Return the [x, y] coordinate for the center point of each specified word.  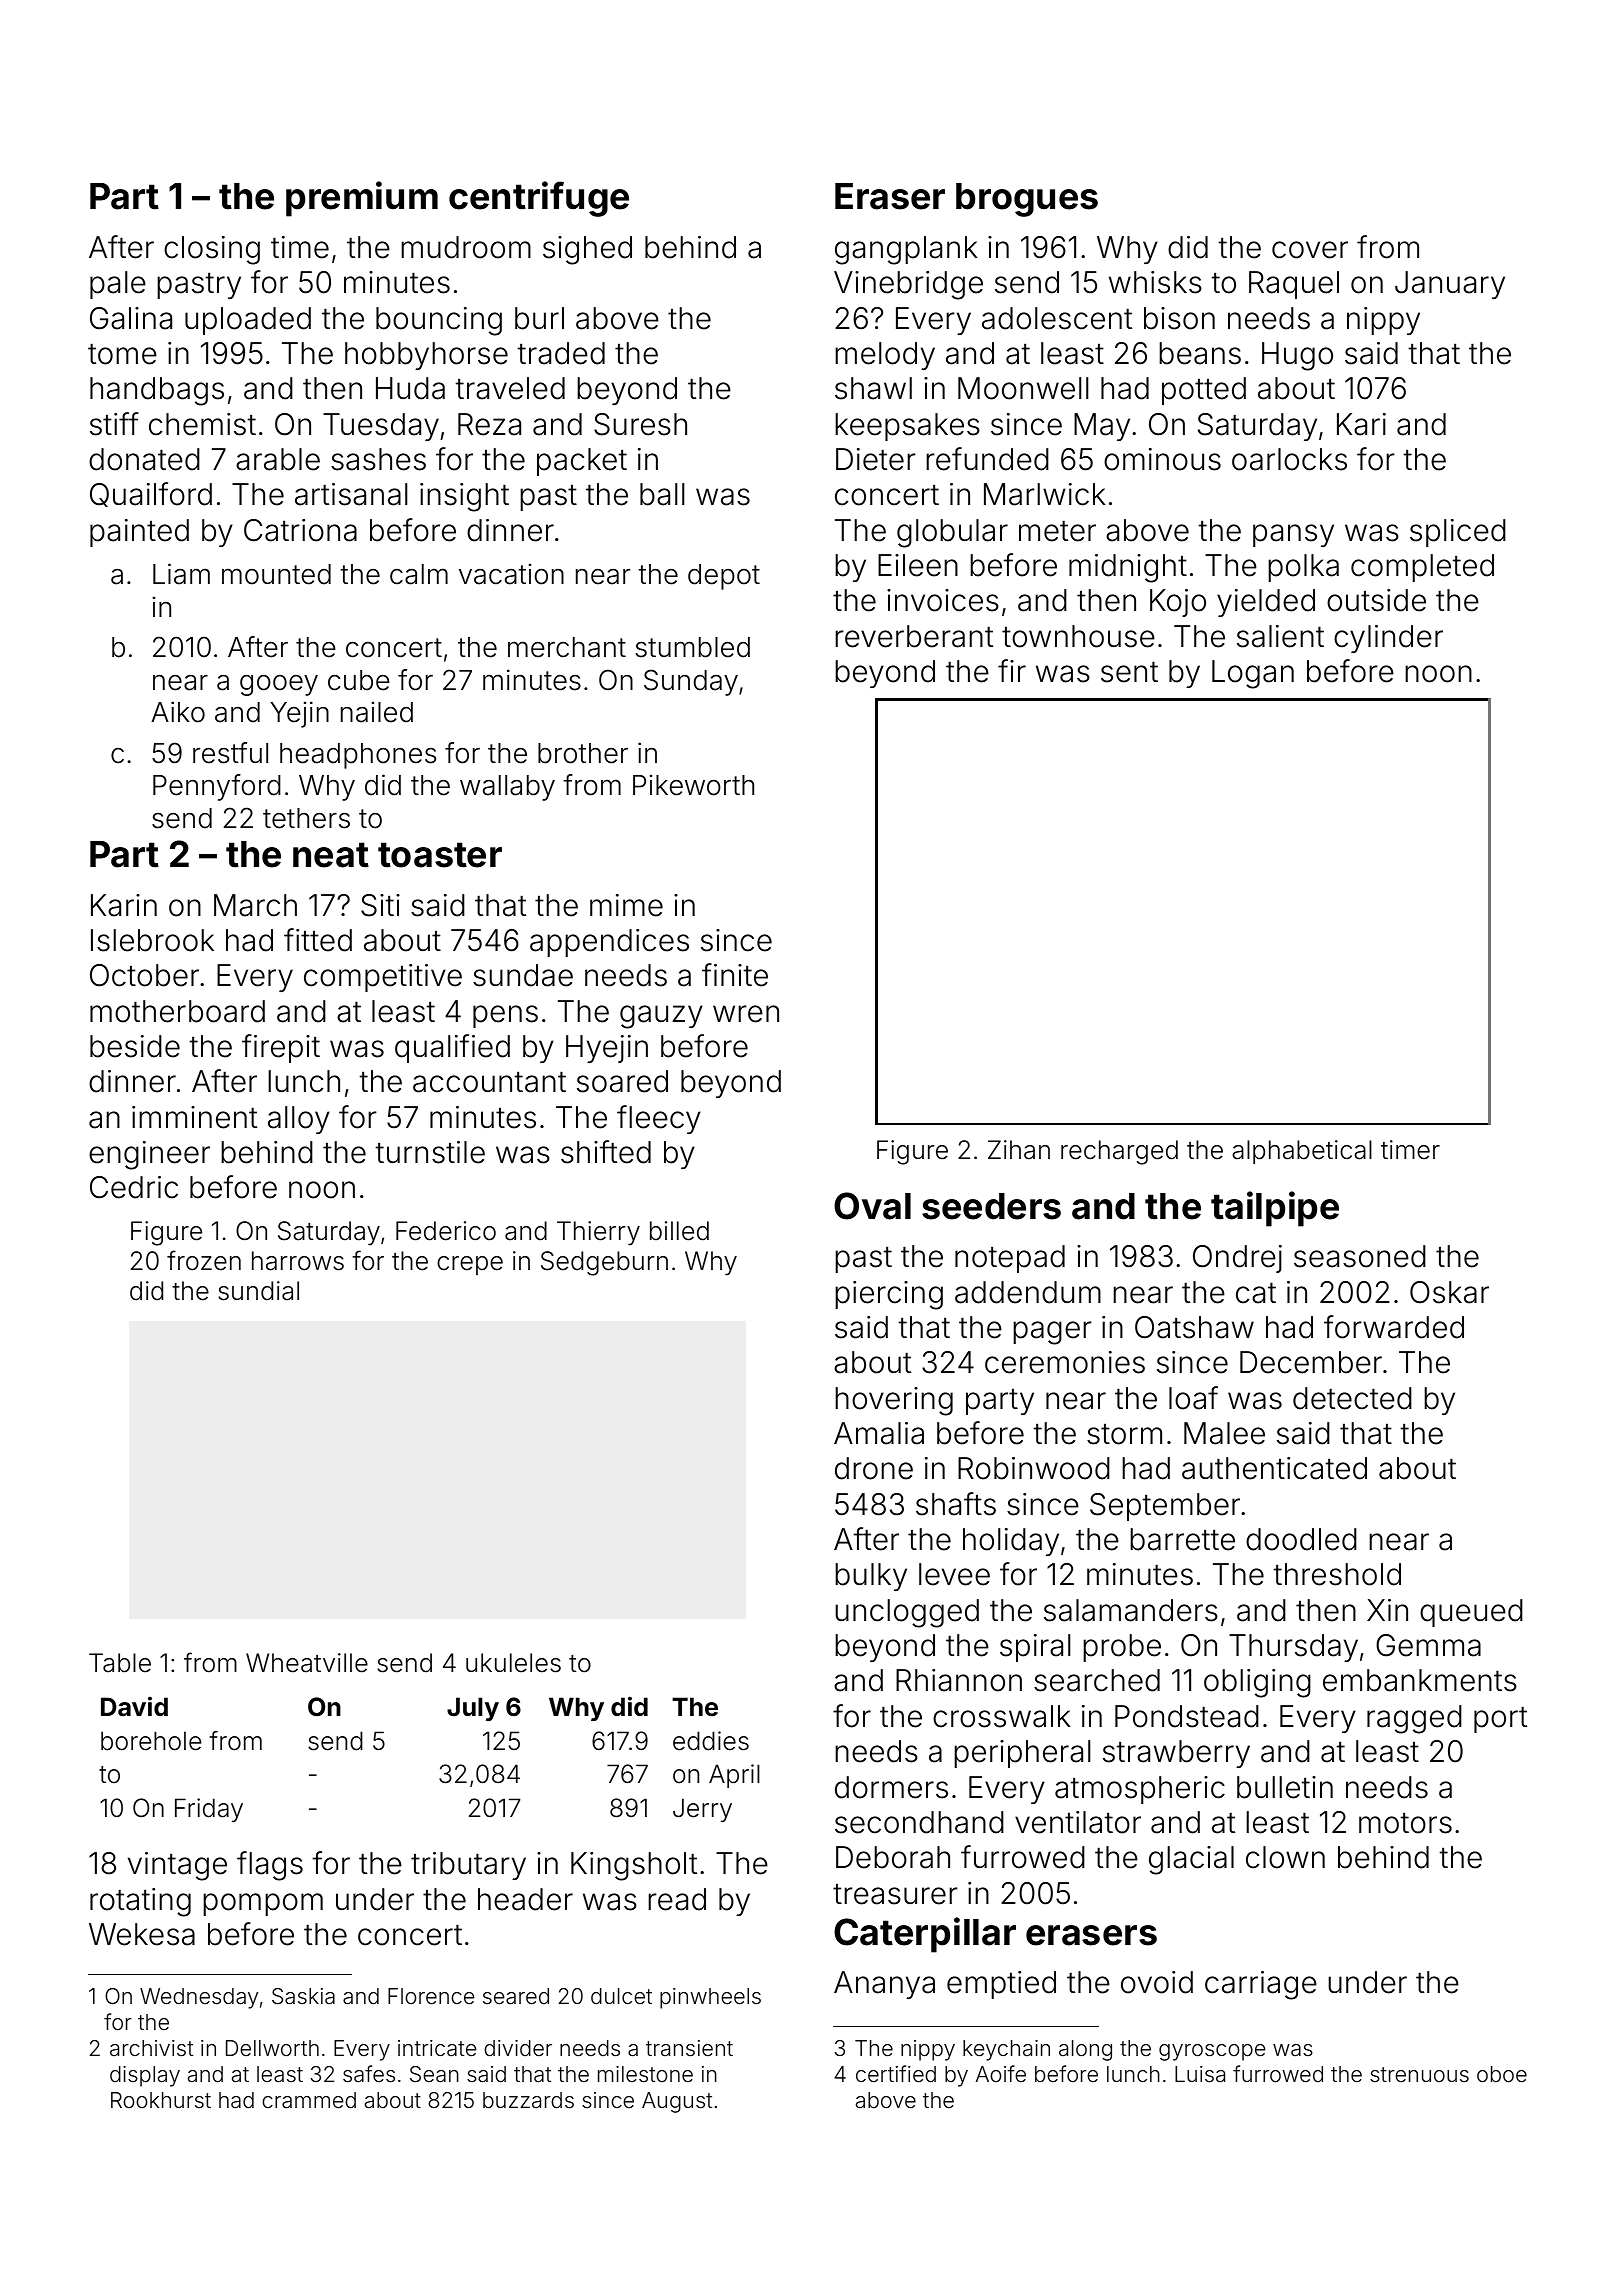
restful [230, 753]
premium [362, 199]
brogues [1027, 200]
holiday [1011, 1542]
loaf [1193, 1398]
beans [1200, 353]
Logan [1253, 674]
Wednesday [199, 1998]
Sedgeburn [604, 1263]
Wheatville [307, 1663]
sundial [258, 1291]
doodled [1301, 1539]
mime [626, 905]
